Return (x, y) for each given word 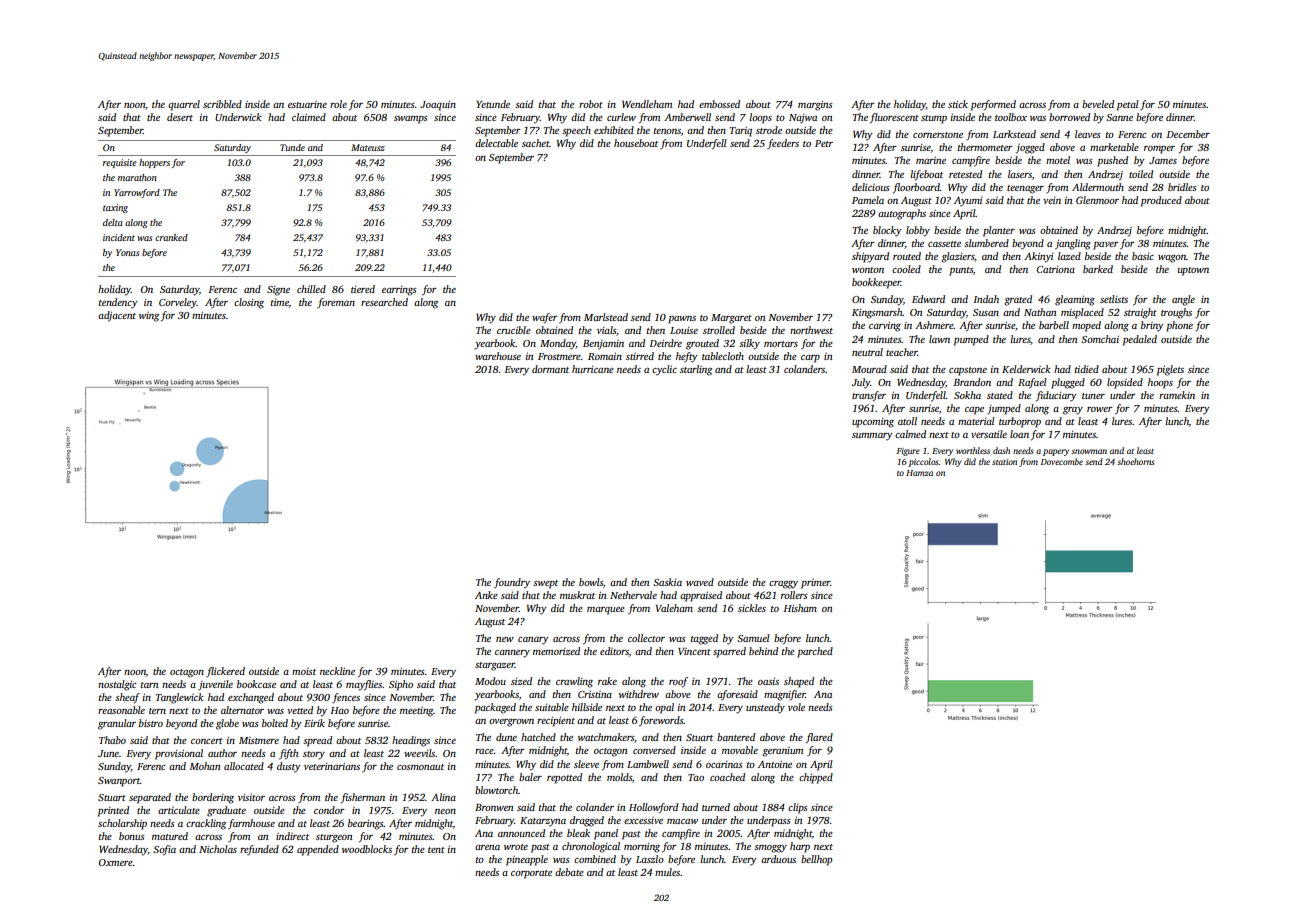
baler (530, 777)
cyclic (664, 370)
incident (119, 237)
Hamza (919, 473)
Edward (928, 299)
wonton (868, 270)
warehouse (498, 356)
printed (113, 811)
